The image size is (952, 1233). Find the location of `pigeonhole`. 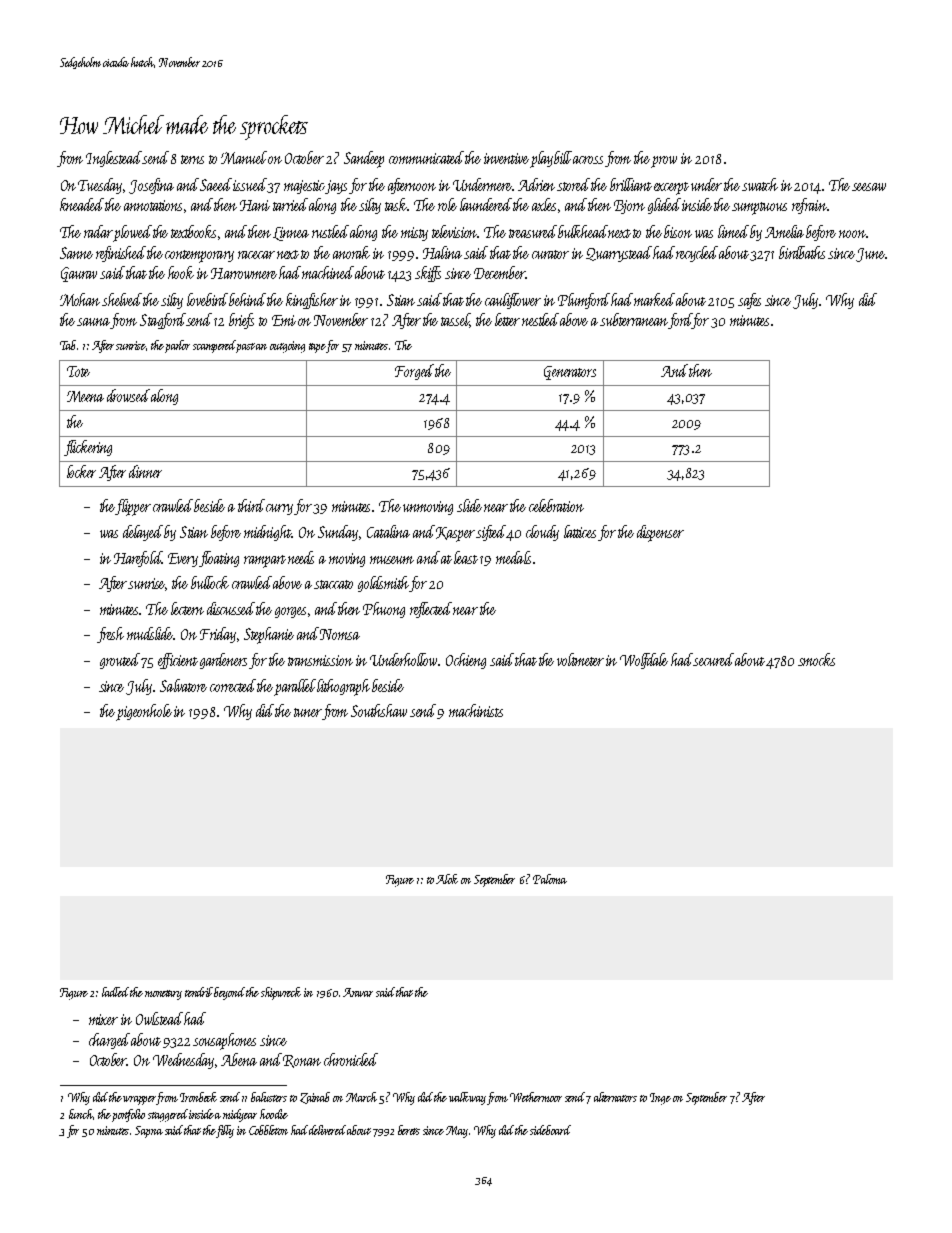

pigeonhole is located at coordinates (144, 712).
